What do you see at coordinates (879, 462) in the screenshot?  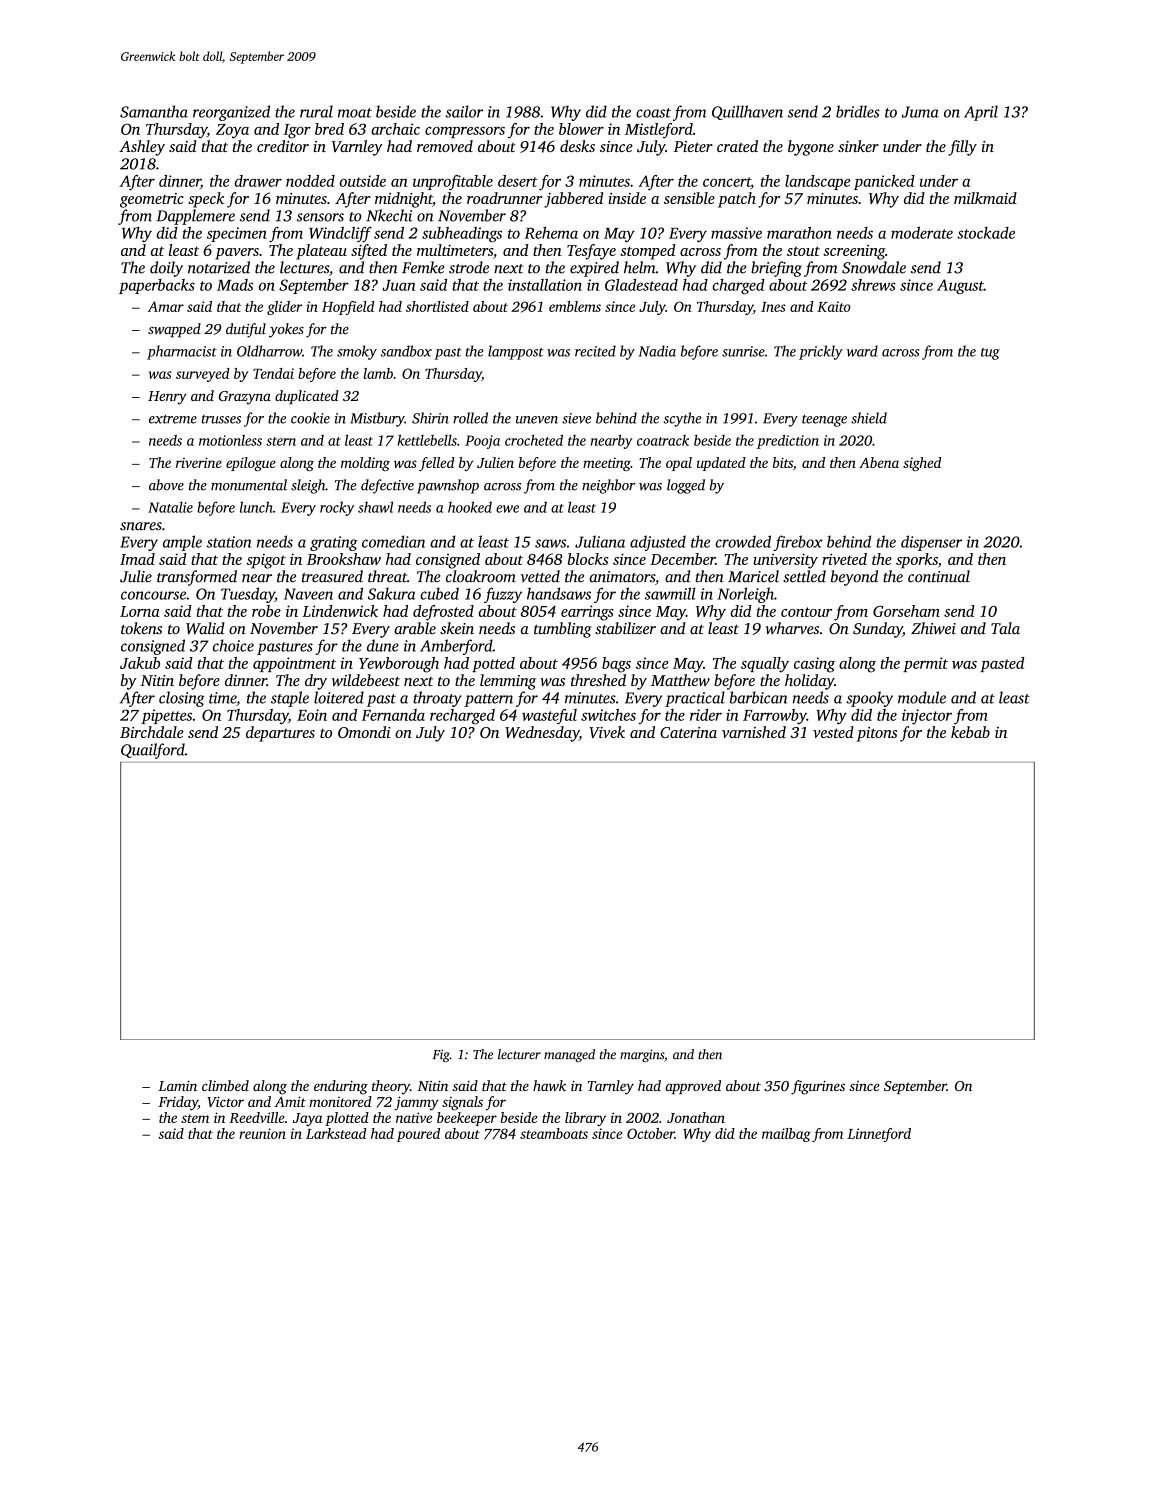 I see `Abena` at bounding box center [879, 462].
